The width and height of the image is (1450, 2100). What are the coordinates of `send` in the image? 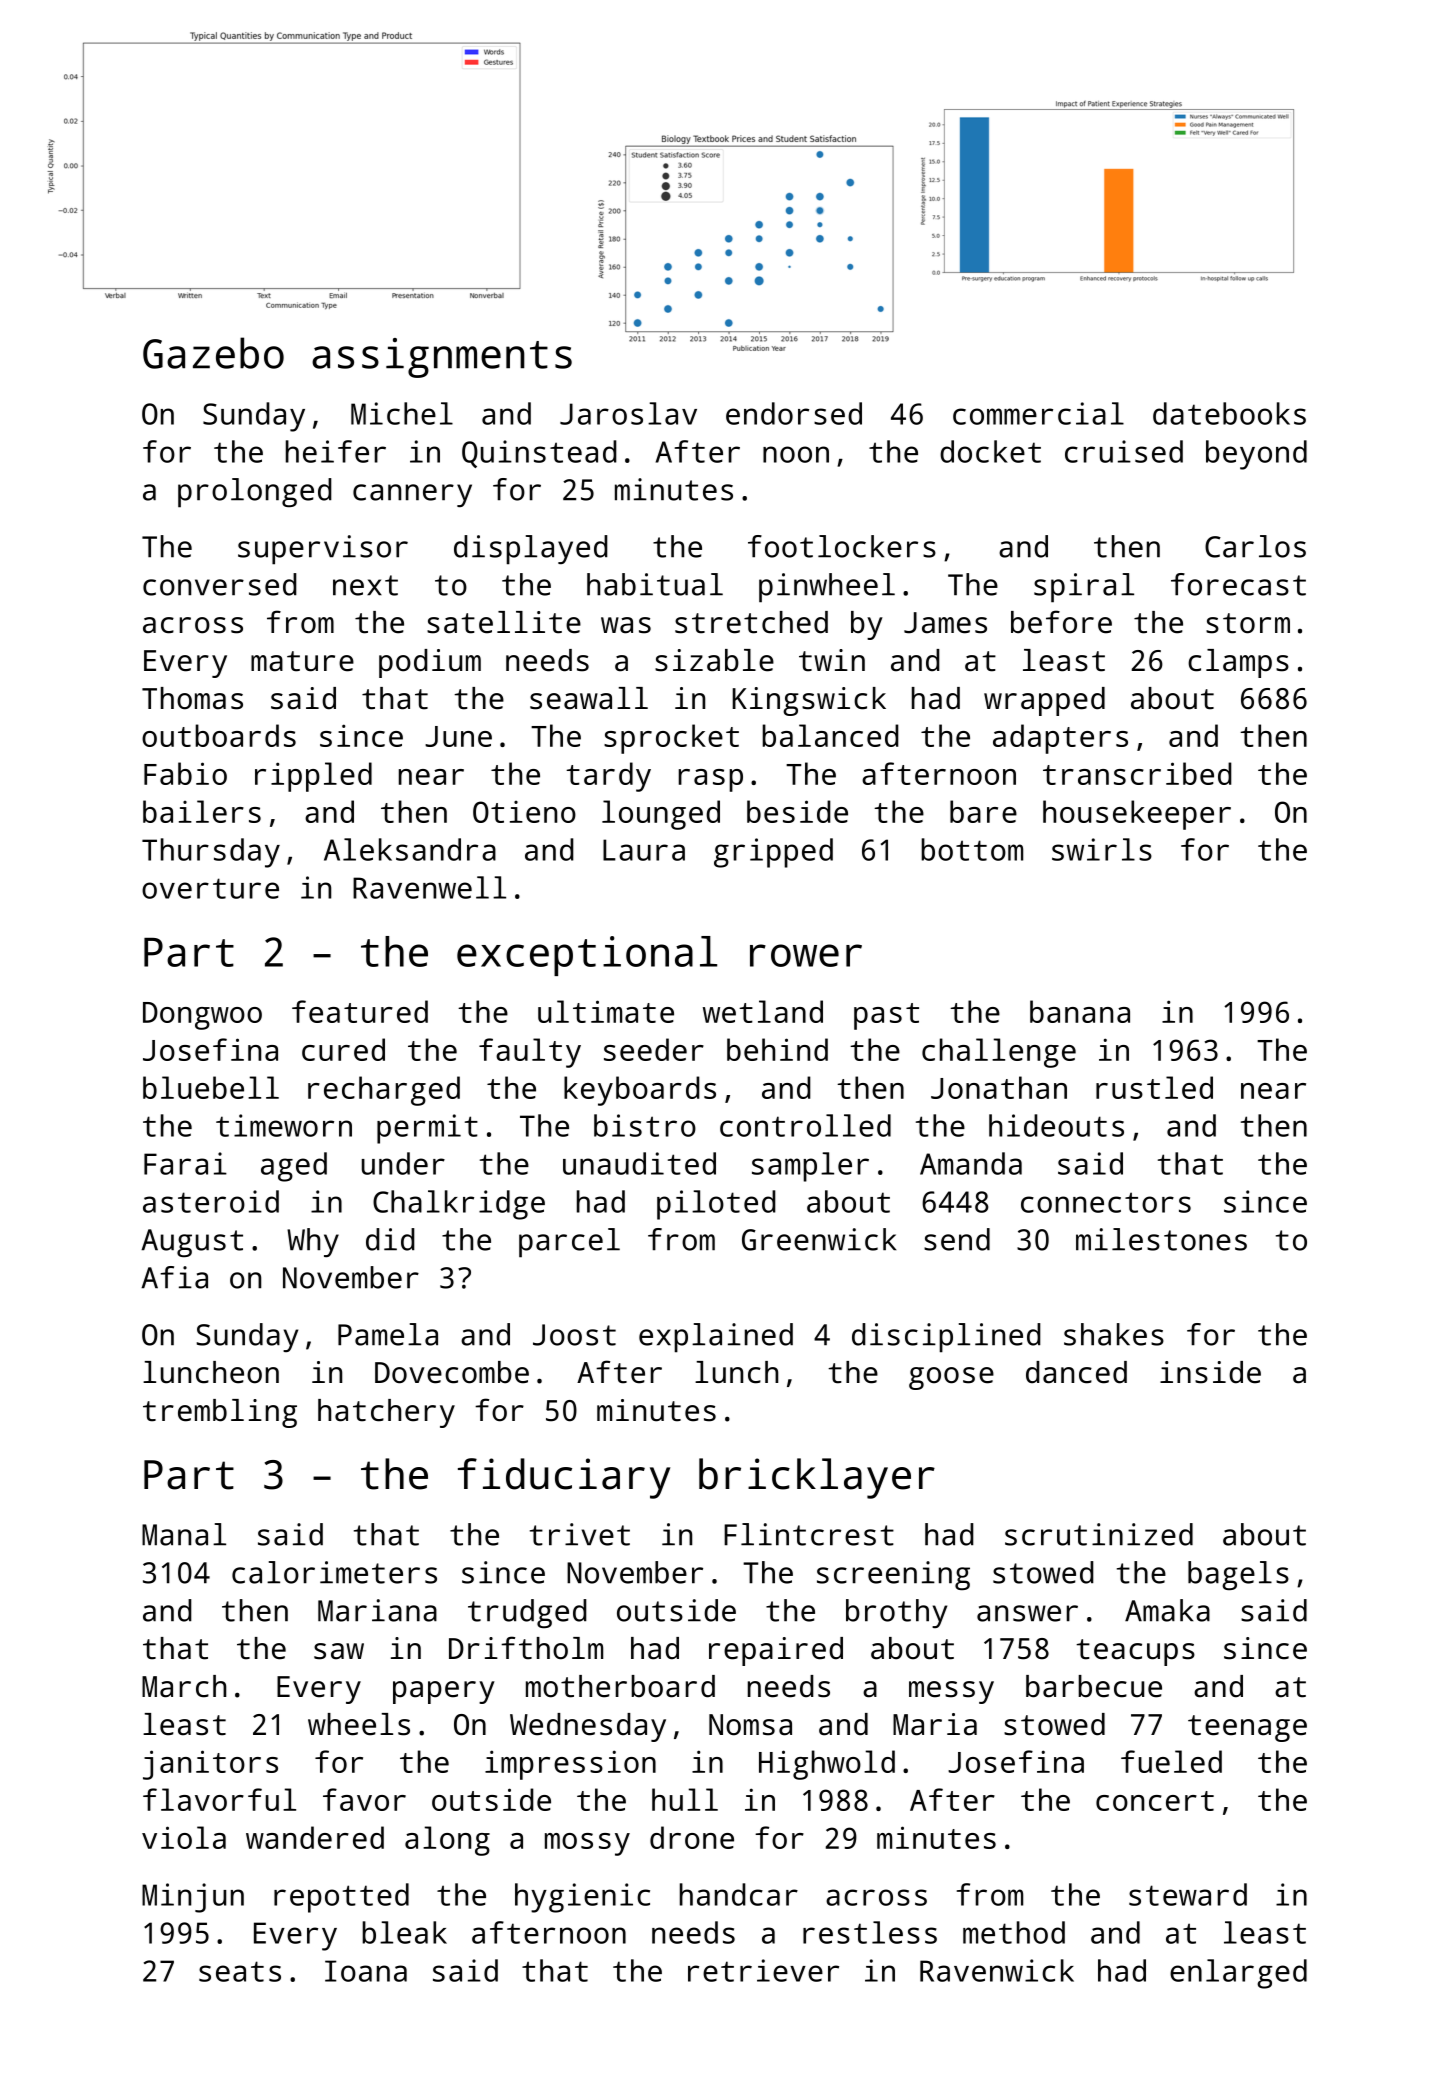 It's located at (957, 1239).
